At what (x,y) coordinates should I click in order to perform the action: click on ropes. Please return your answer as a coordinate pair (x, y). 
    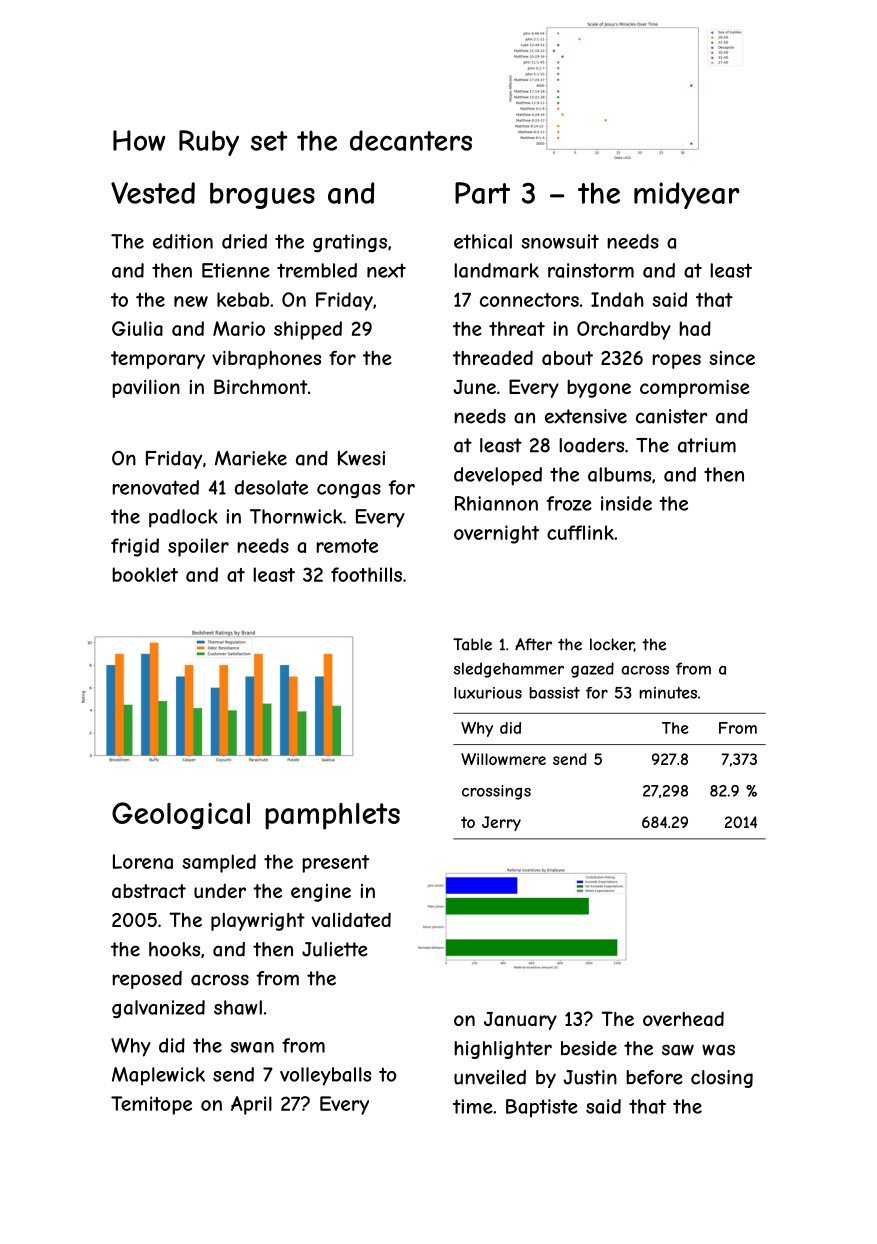
    Looking at the image, I should click on (676, 361).
